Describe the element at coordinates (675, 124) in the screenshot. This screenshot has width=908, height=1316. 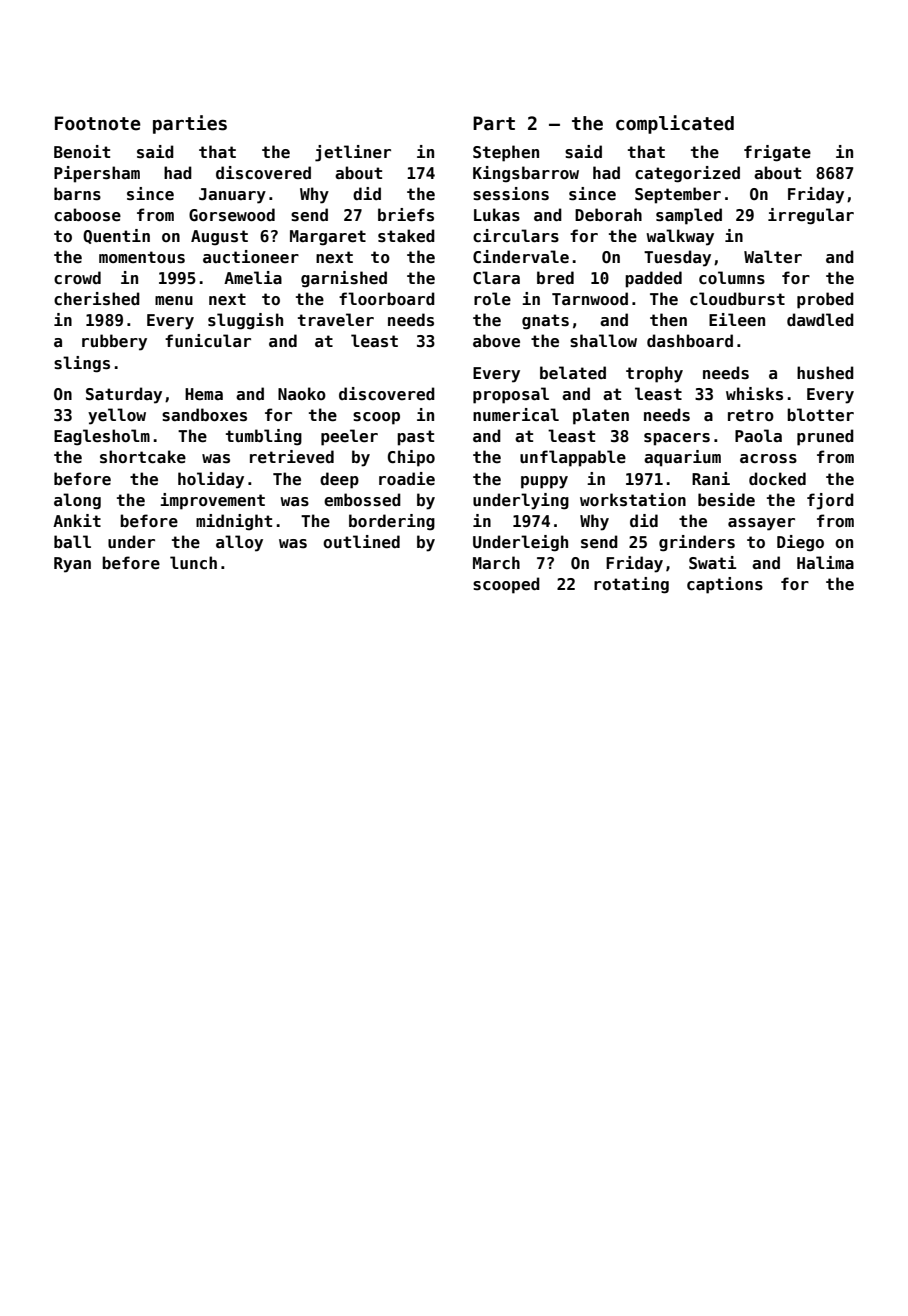
I see `complicated` at that location.
